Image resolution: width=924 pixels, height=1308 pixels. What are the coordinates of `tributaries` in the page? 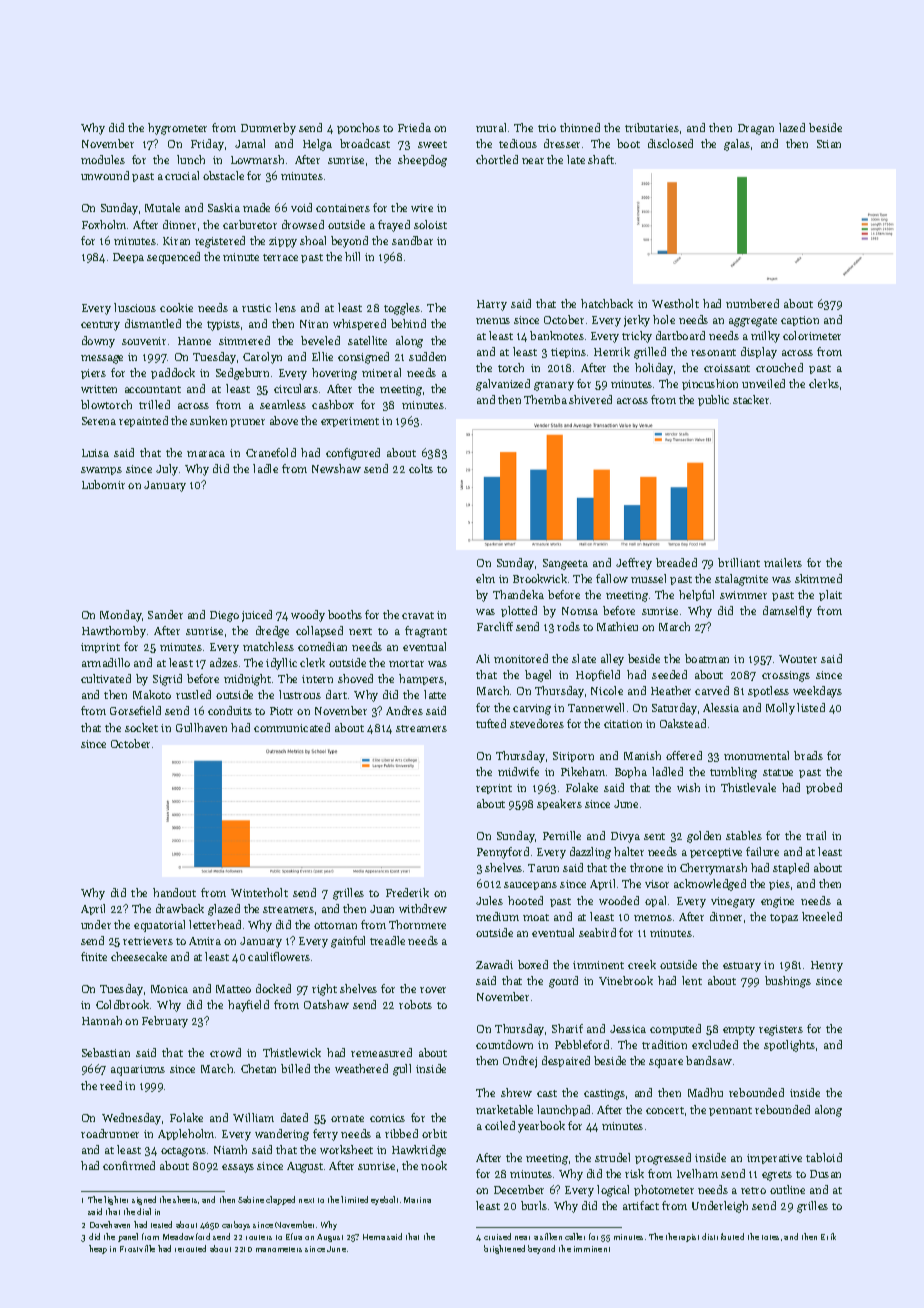 It's located at (652, 127).
